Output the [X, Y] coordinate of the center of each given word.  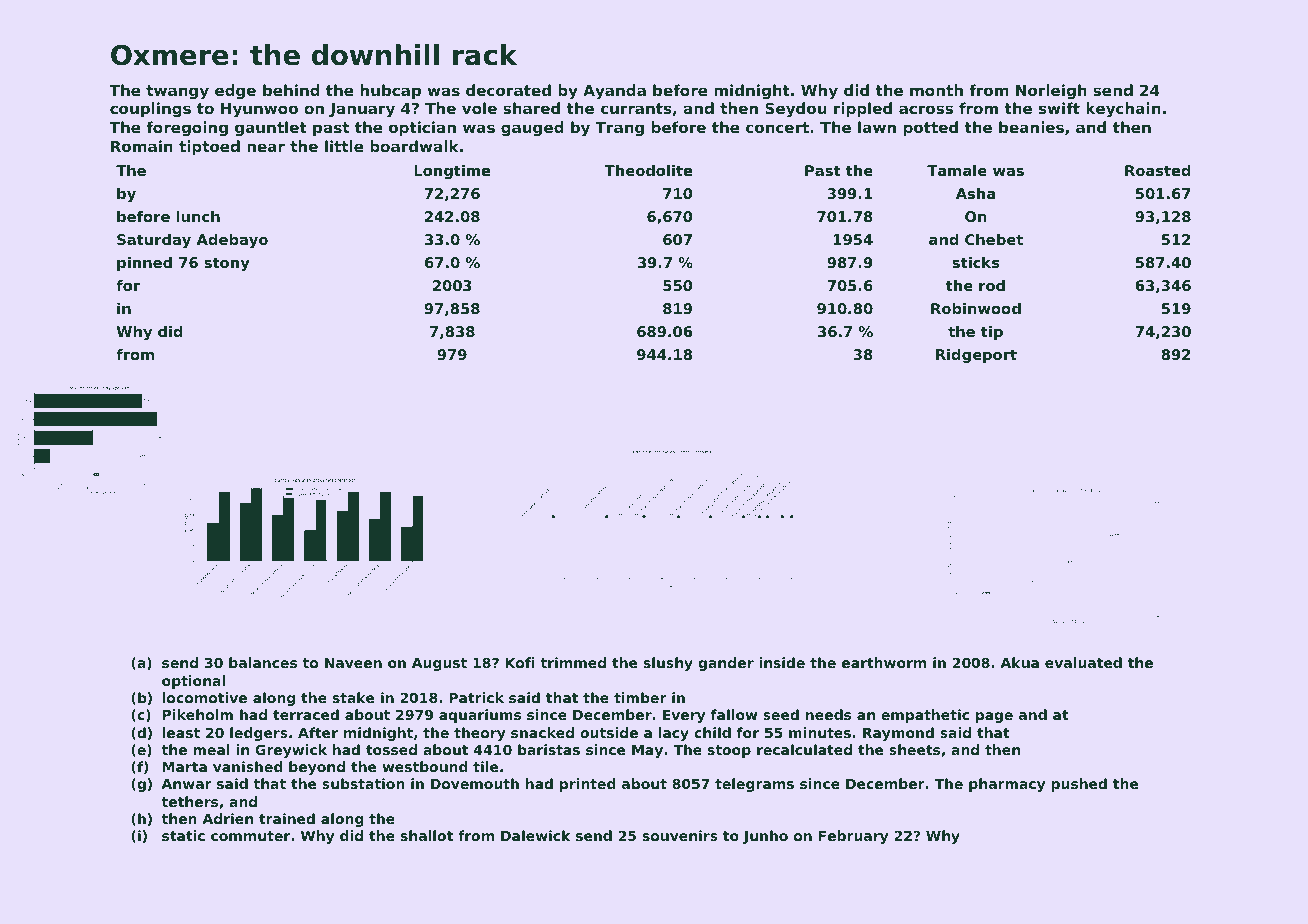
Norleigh [1051, 92]
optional [193, 682]
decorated [508, 90]
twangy [177, 92]
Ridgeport [976, 356]
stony [227, 264]
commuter [250, 836]
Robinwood [976, 308]
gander [726, 664]
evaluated [1083, 662]
